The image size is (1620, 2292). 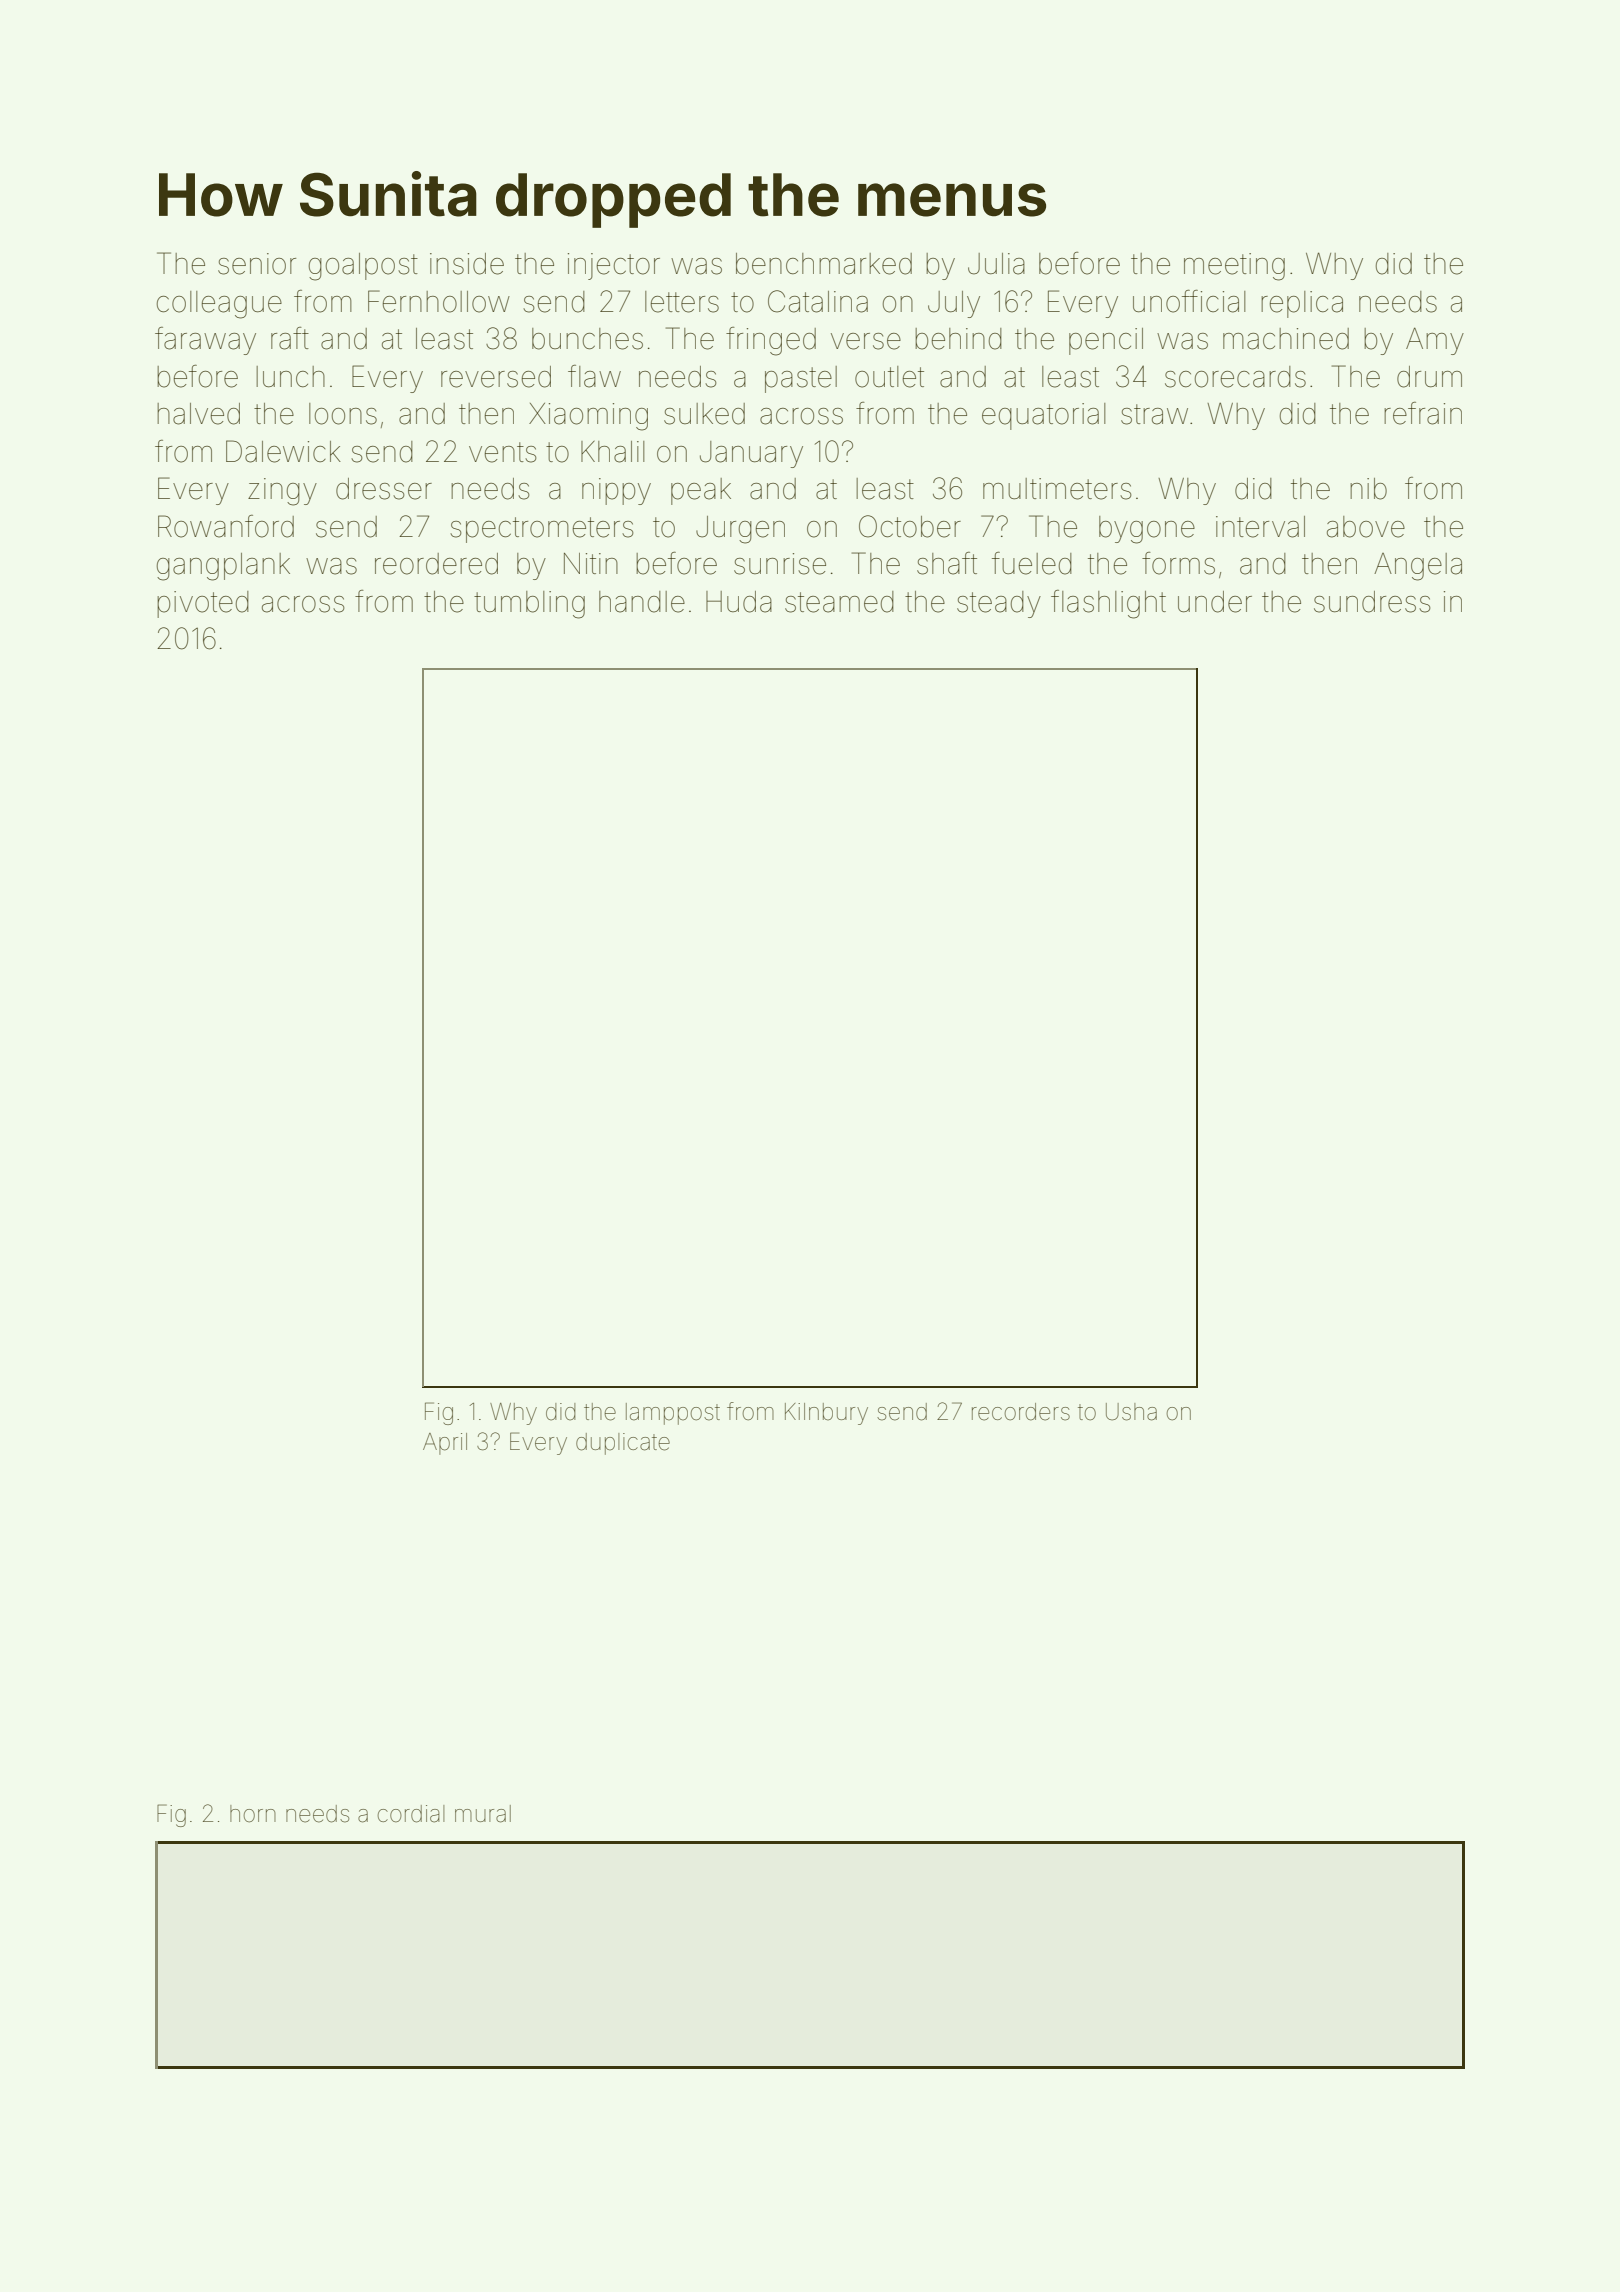 I want to click on Amy, so click(x=1435, y=341).
